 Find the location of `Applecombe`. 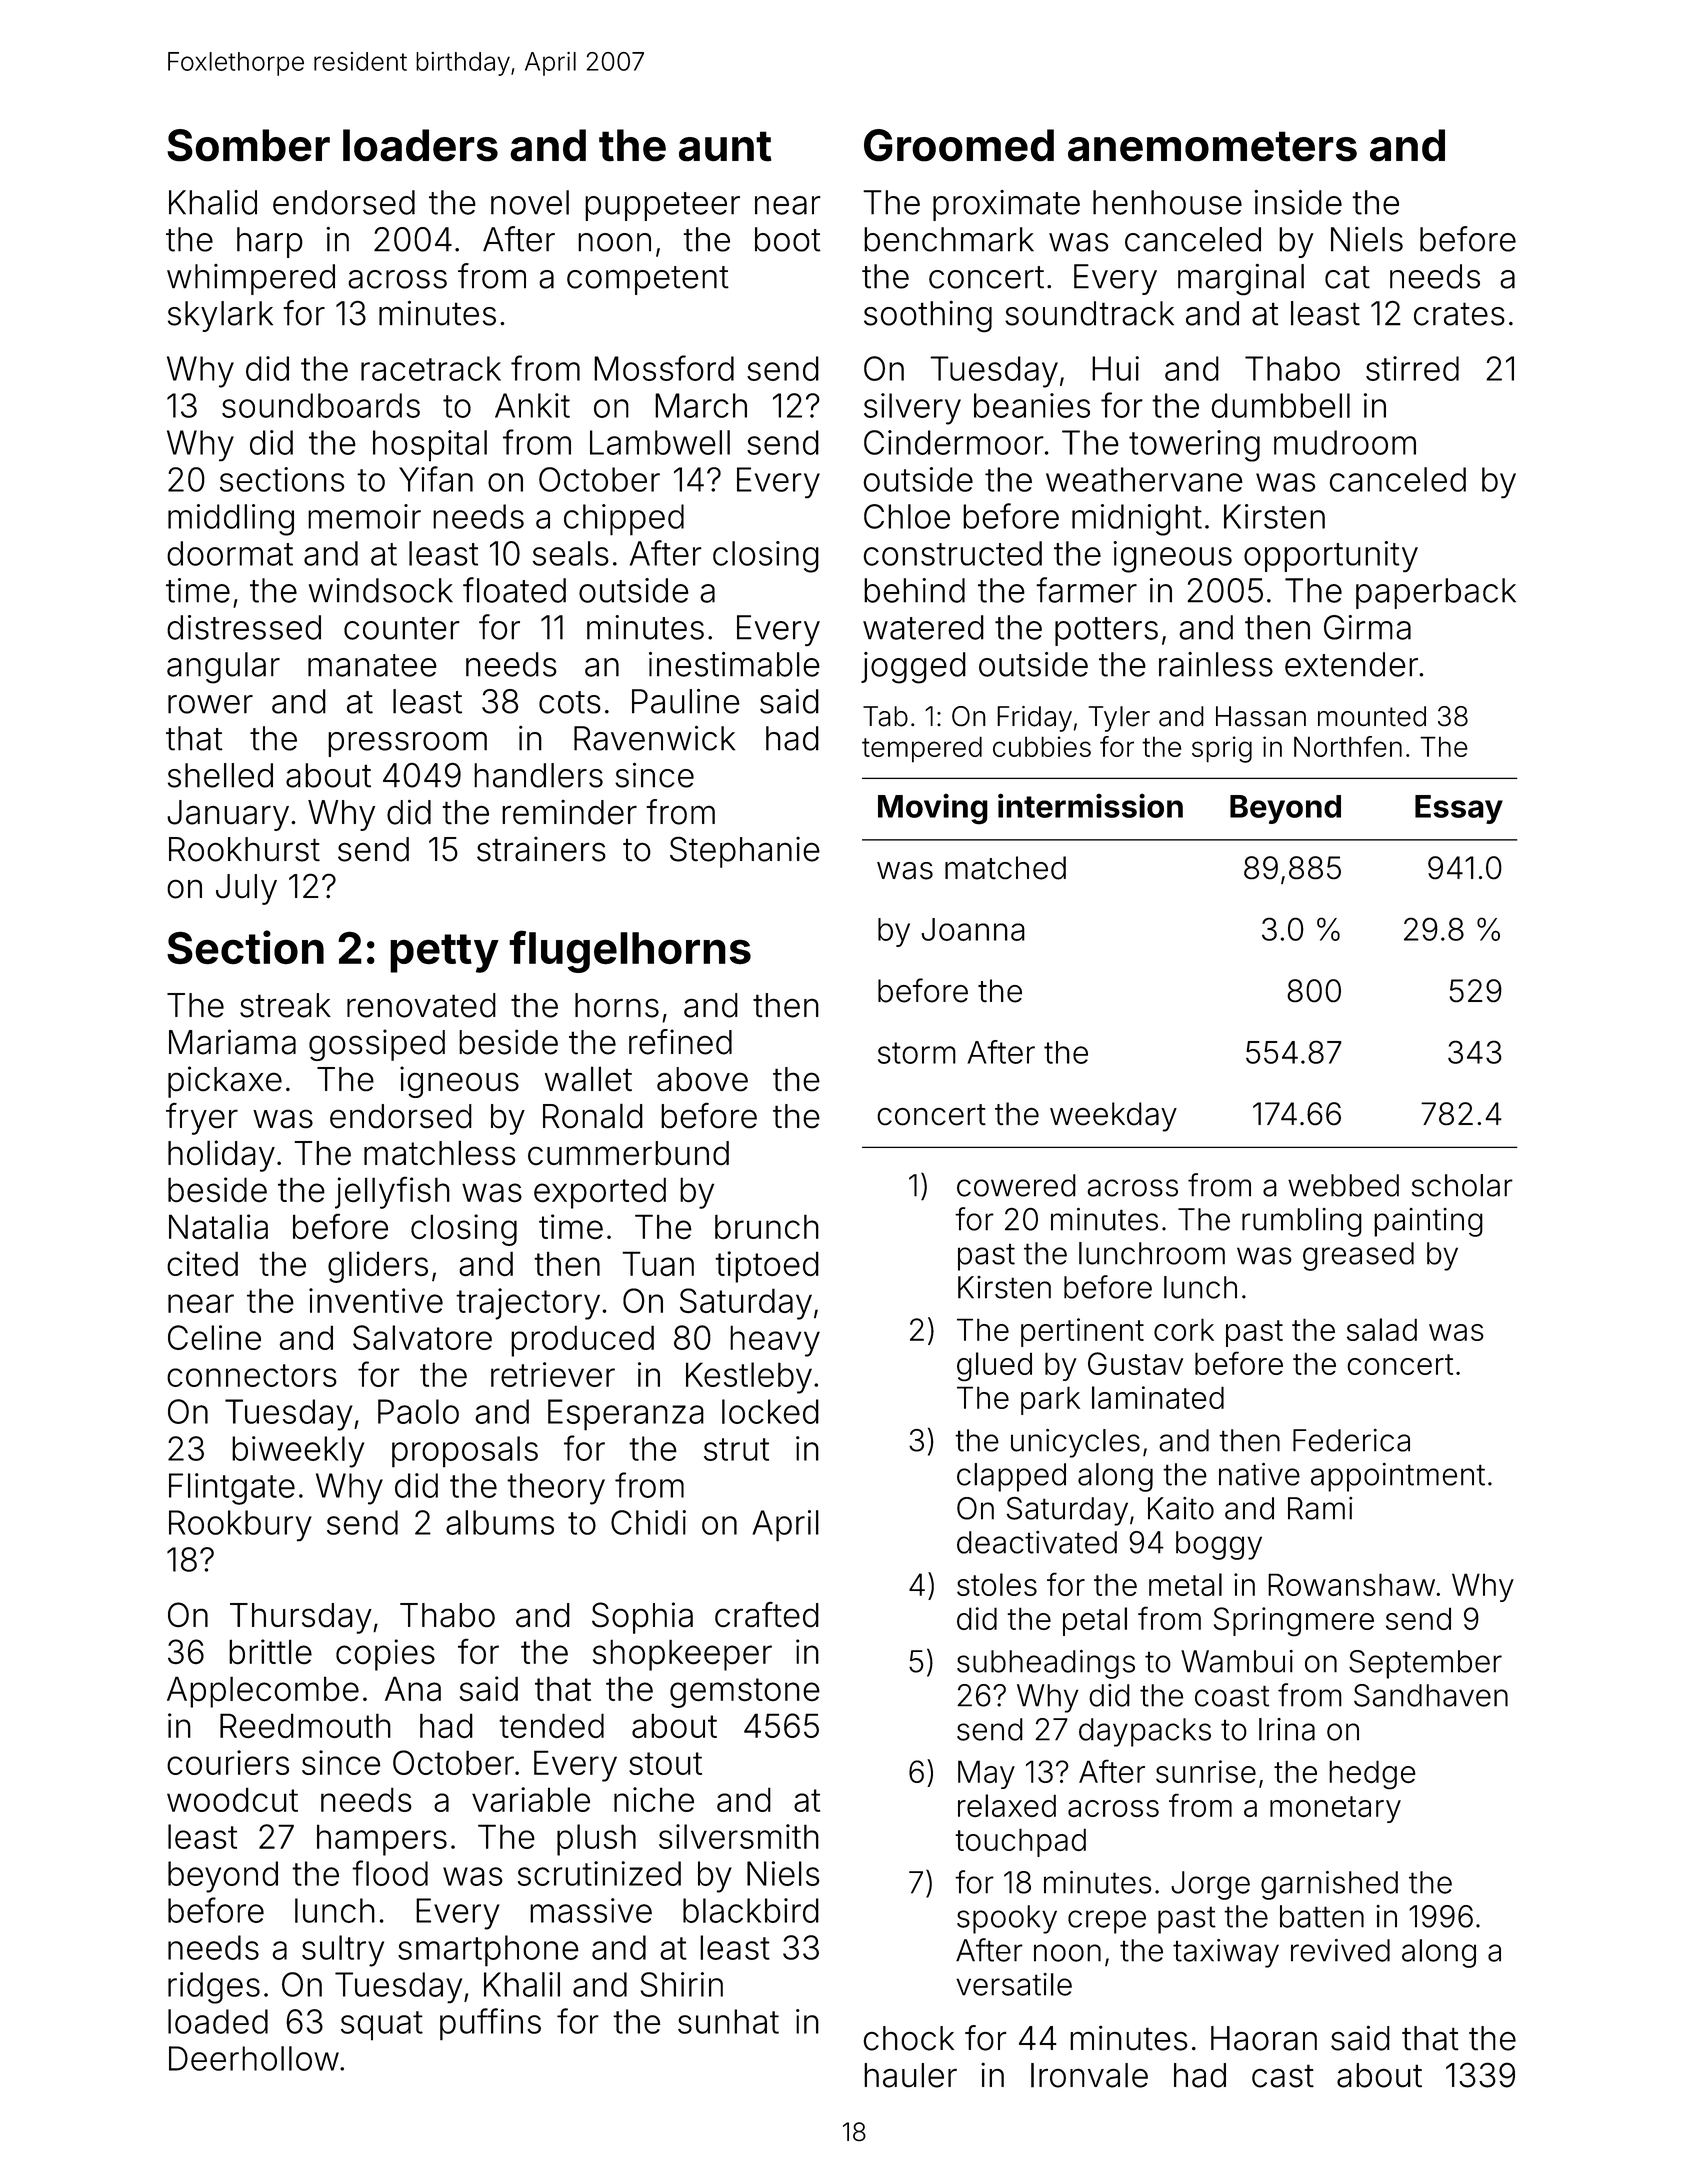

Applecombe is located at coordinates (263, 1692).
